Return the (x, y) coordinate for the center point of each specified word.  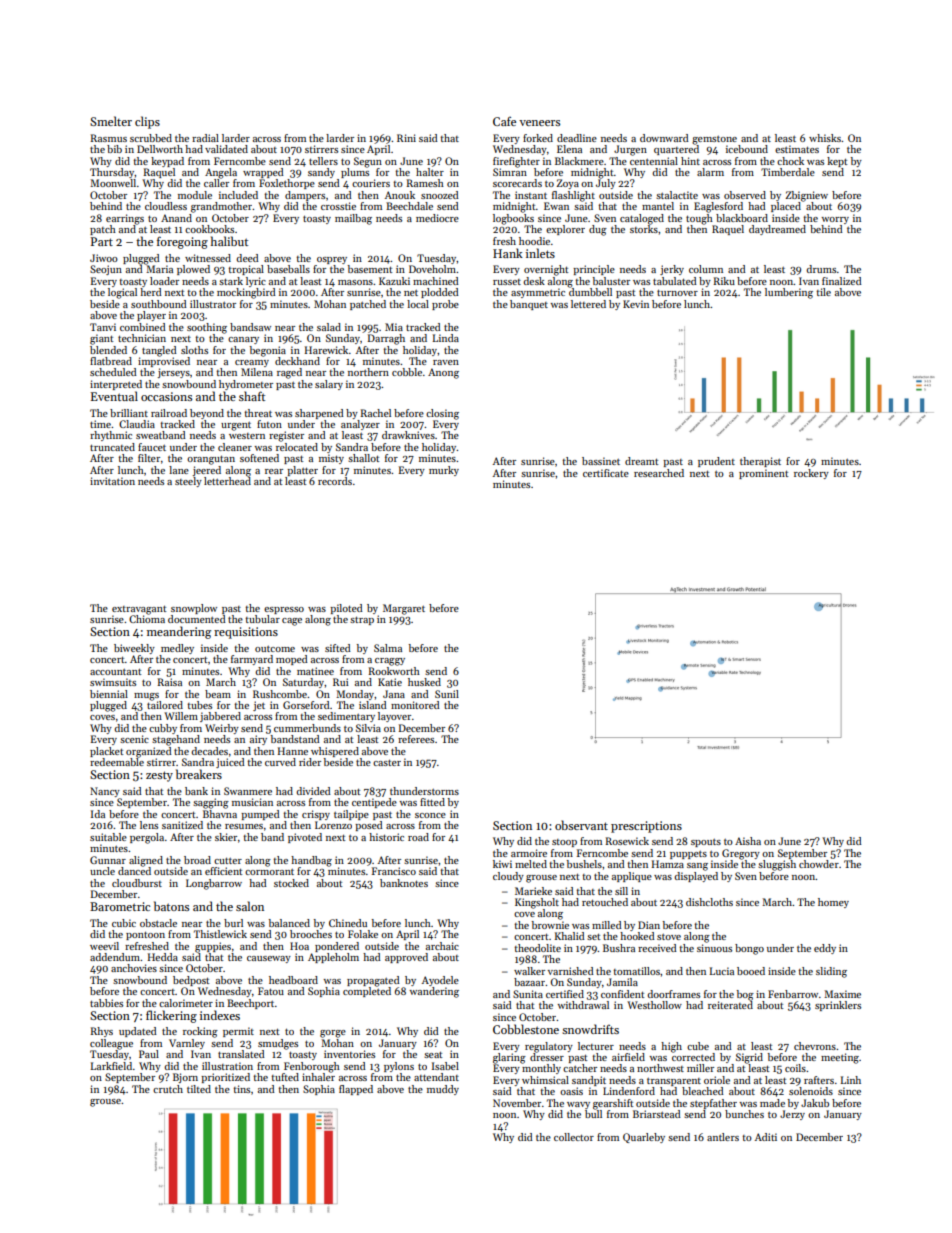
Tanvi (103, 327)
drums (821, 269)
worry (835, 220)
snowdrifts (590, 1029)
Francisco (394, 871)
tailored (165, 705)
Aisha (748, 841)
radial (205, 138)
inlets (540, 253)
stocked (291, 883)
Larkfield (111, 1066)
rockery (811, 474)
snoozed (440, 195)
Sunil (447, 694)
